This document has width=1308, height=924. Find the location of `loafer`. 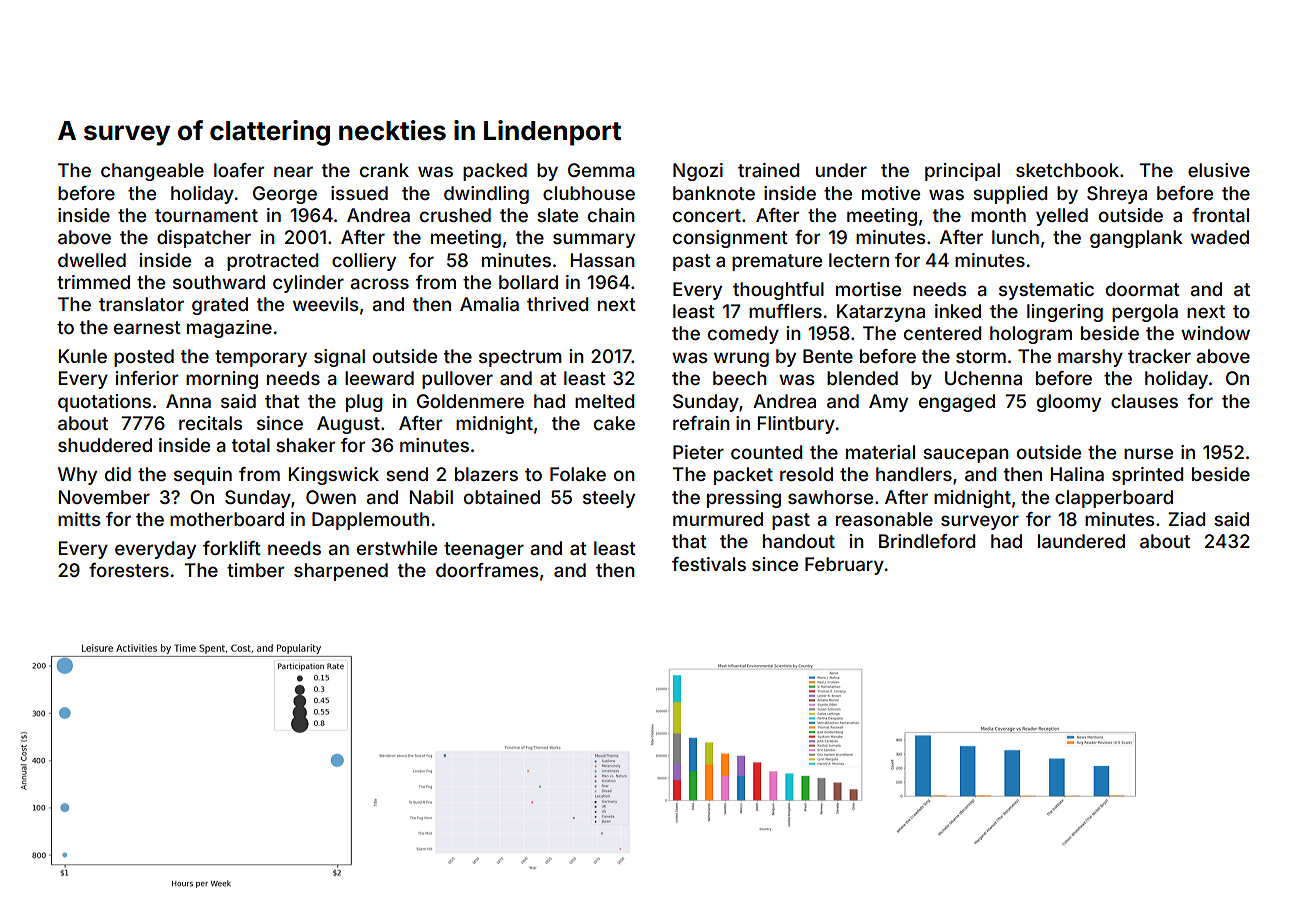

loafer is located at coordinates (239, 170).
